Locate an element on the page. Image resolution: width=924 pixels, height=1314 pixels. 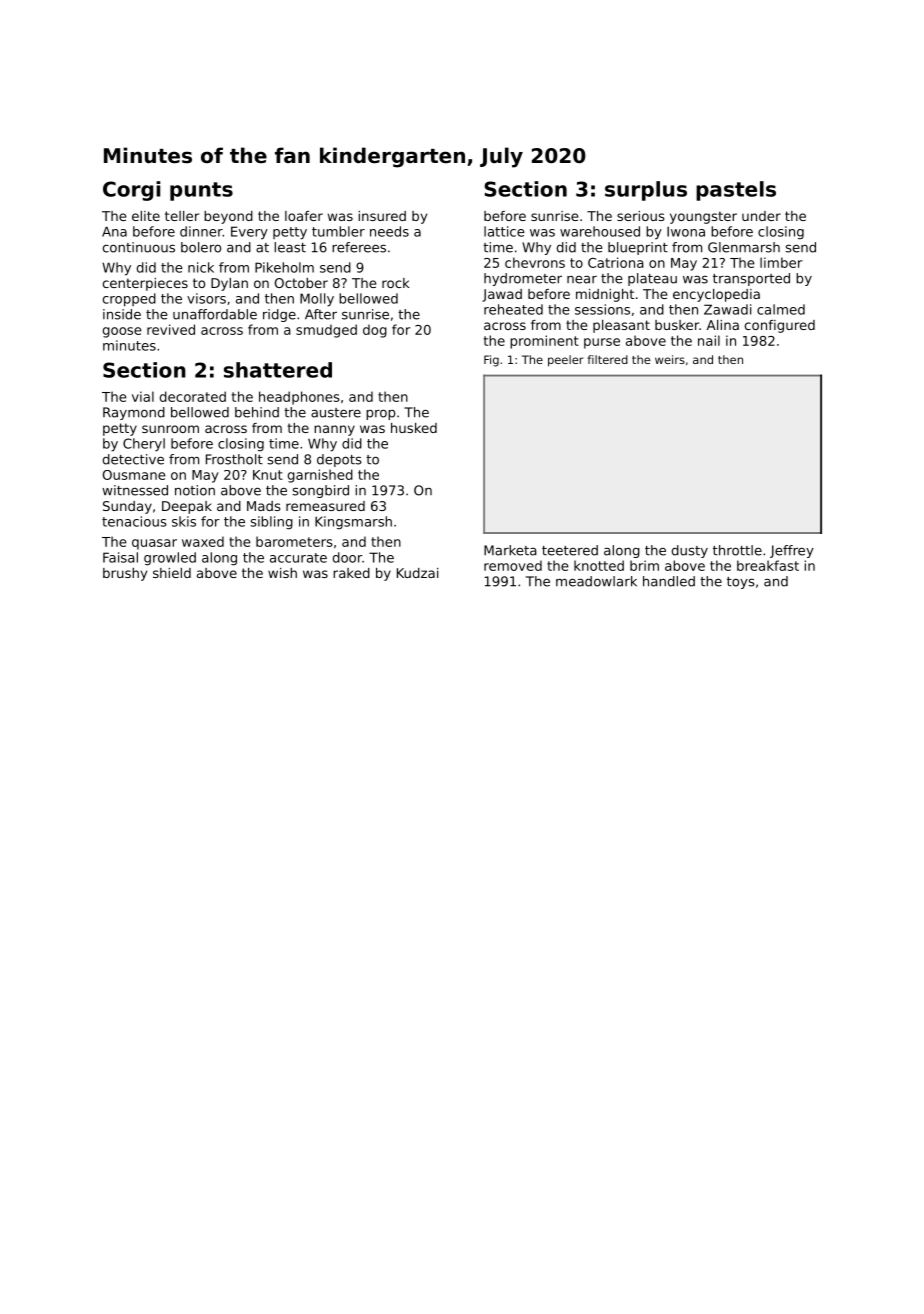
raked is located at coordinates (351, 573).
